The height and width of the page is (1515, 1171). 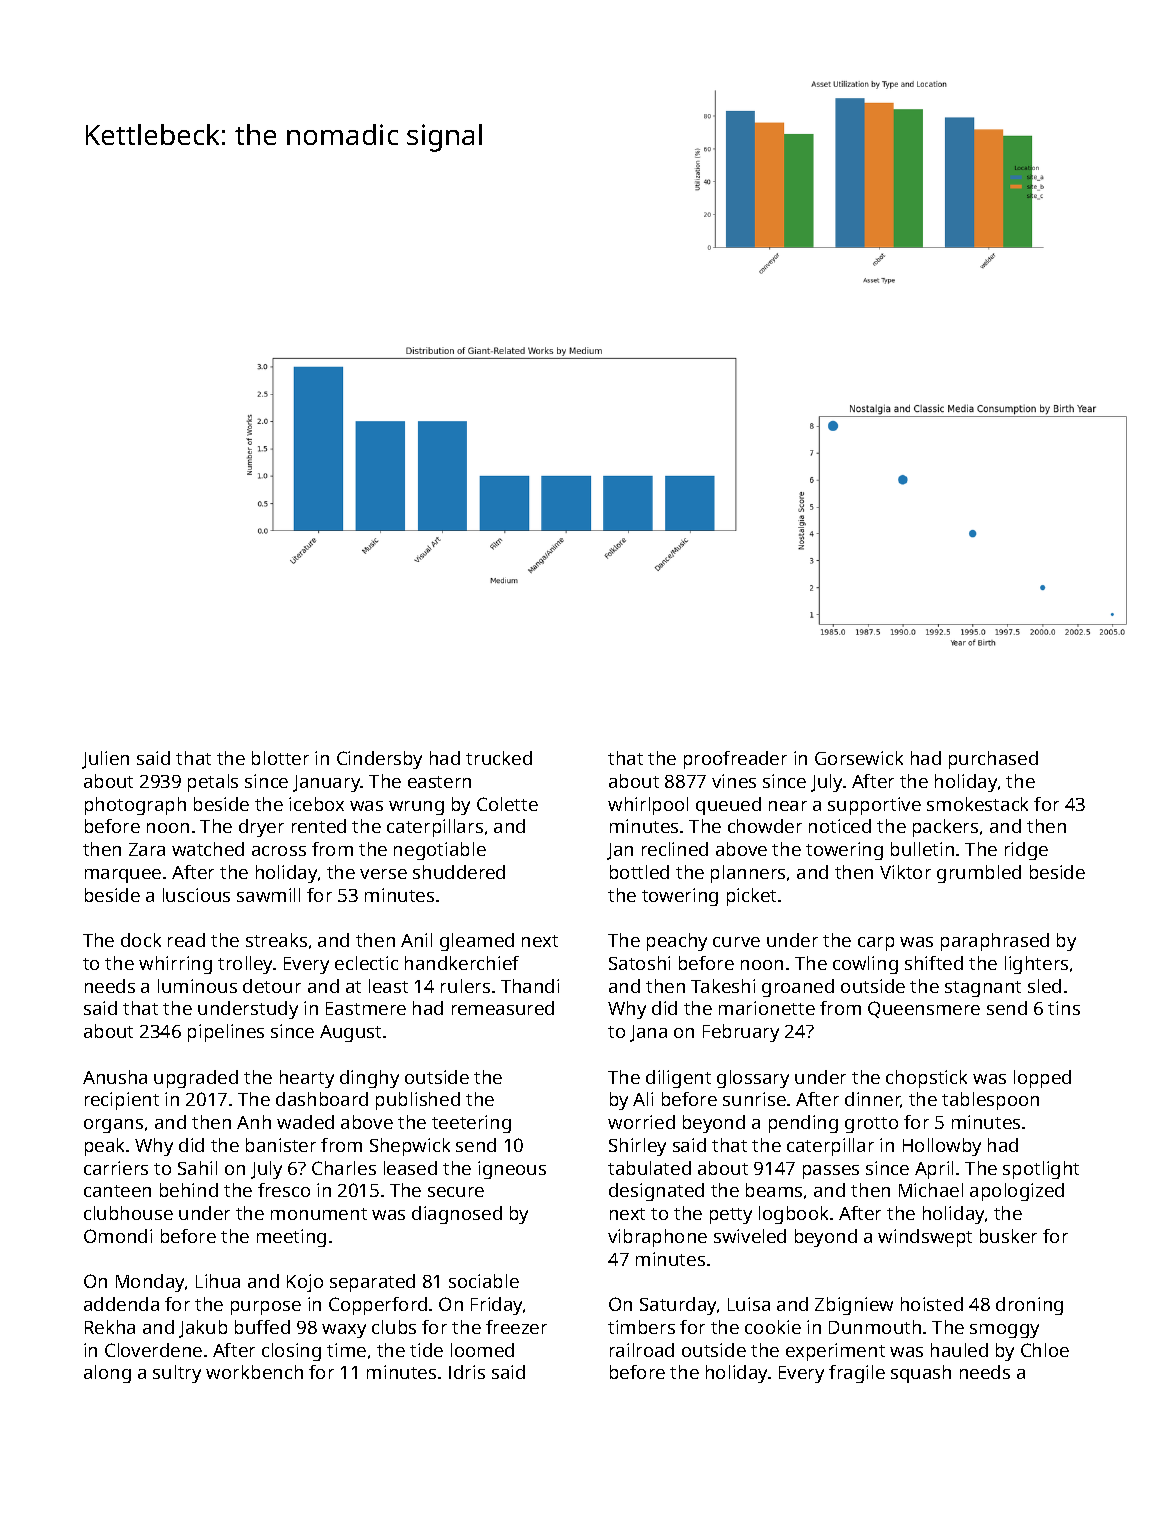 What do you see at coordinates (993, 760) in the page?
I see `purchased` at bounding box center [993, 760].
